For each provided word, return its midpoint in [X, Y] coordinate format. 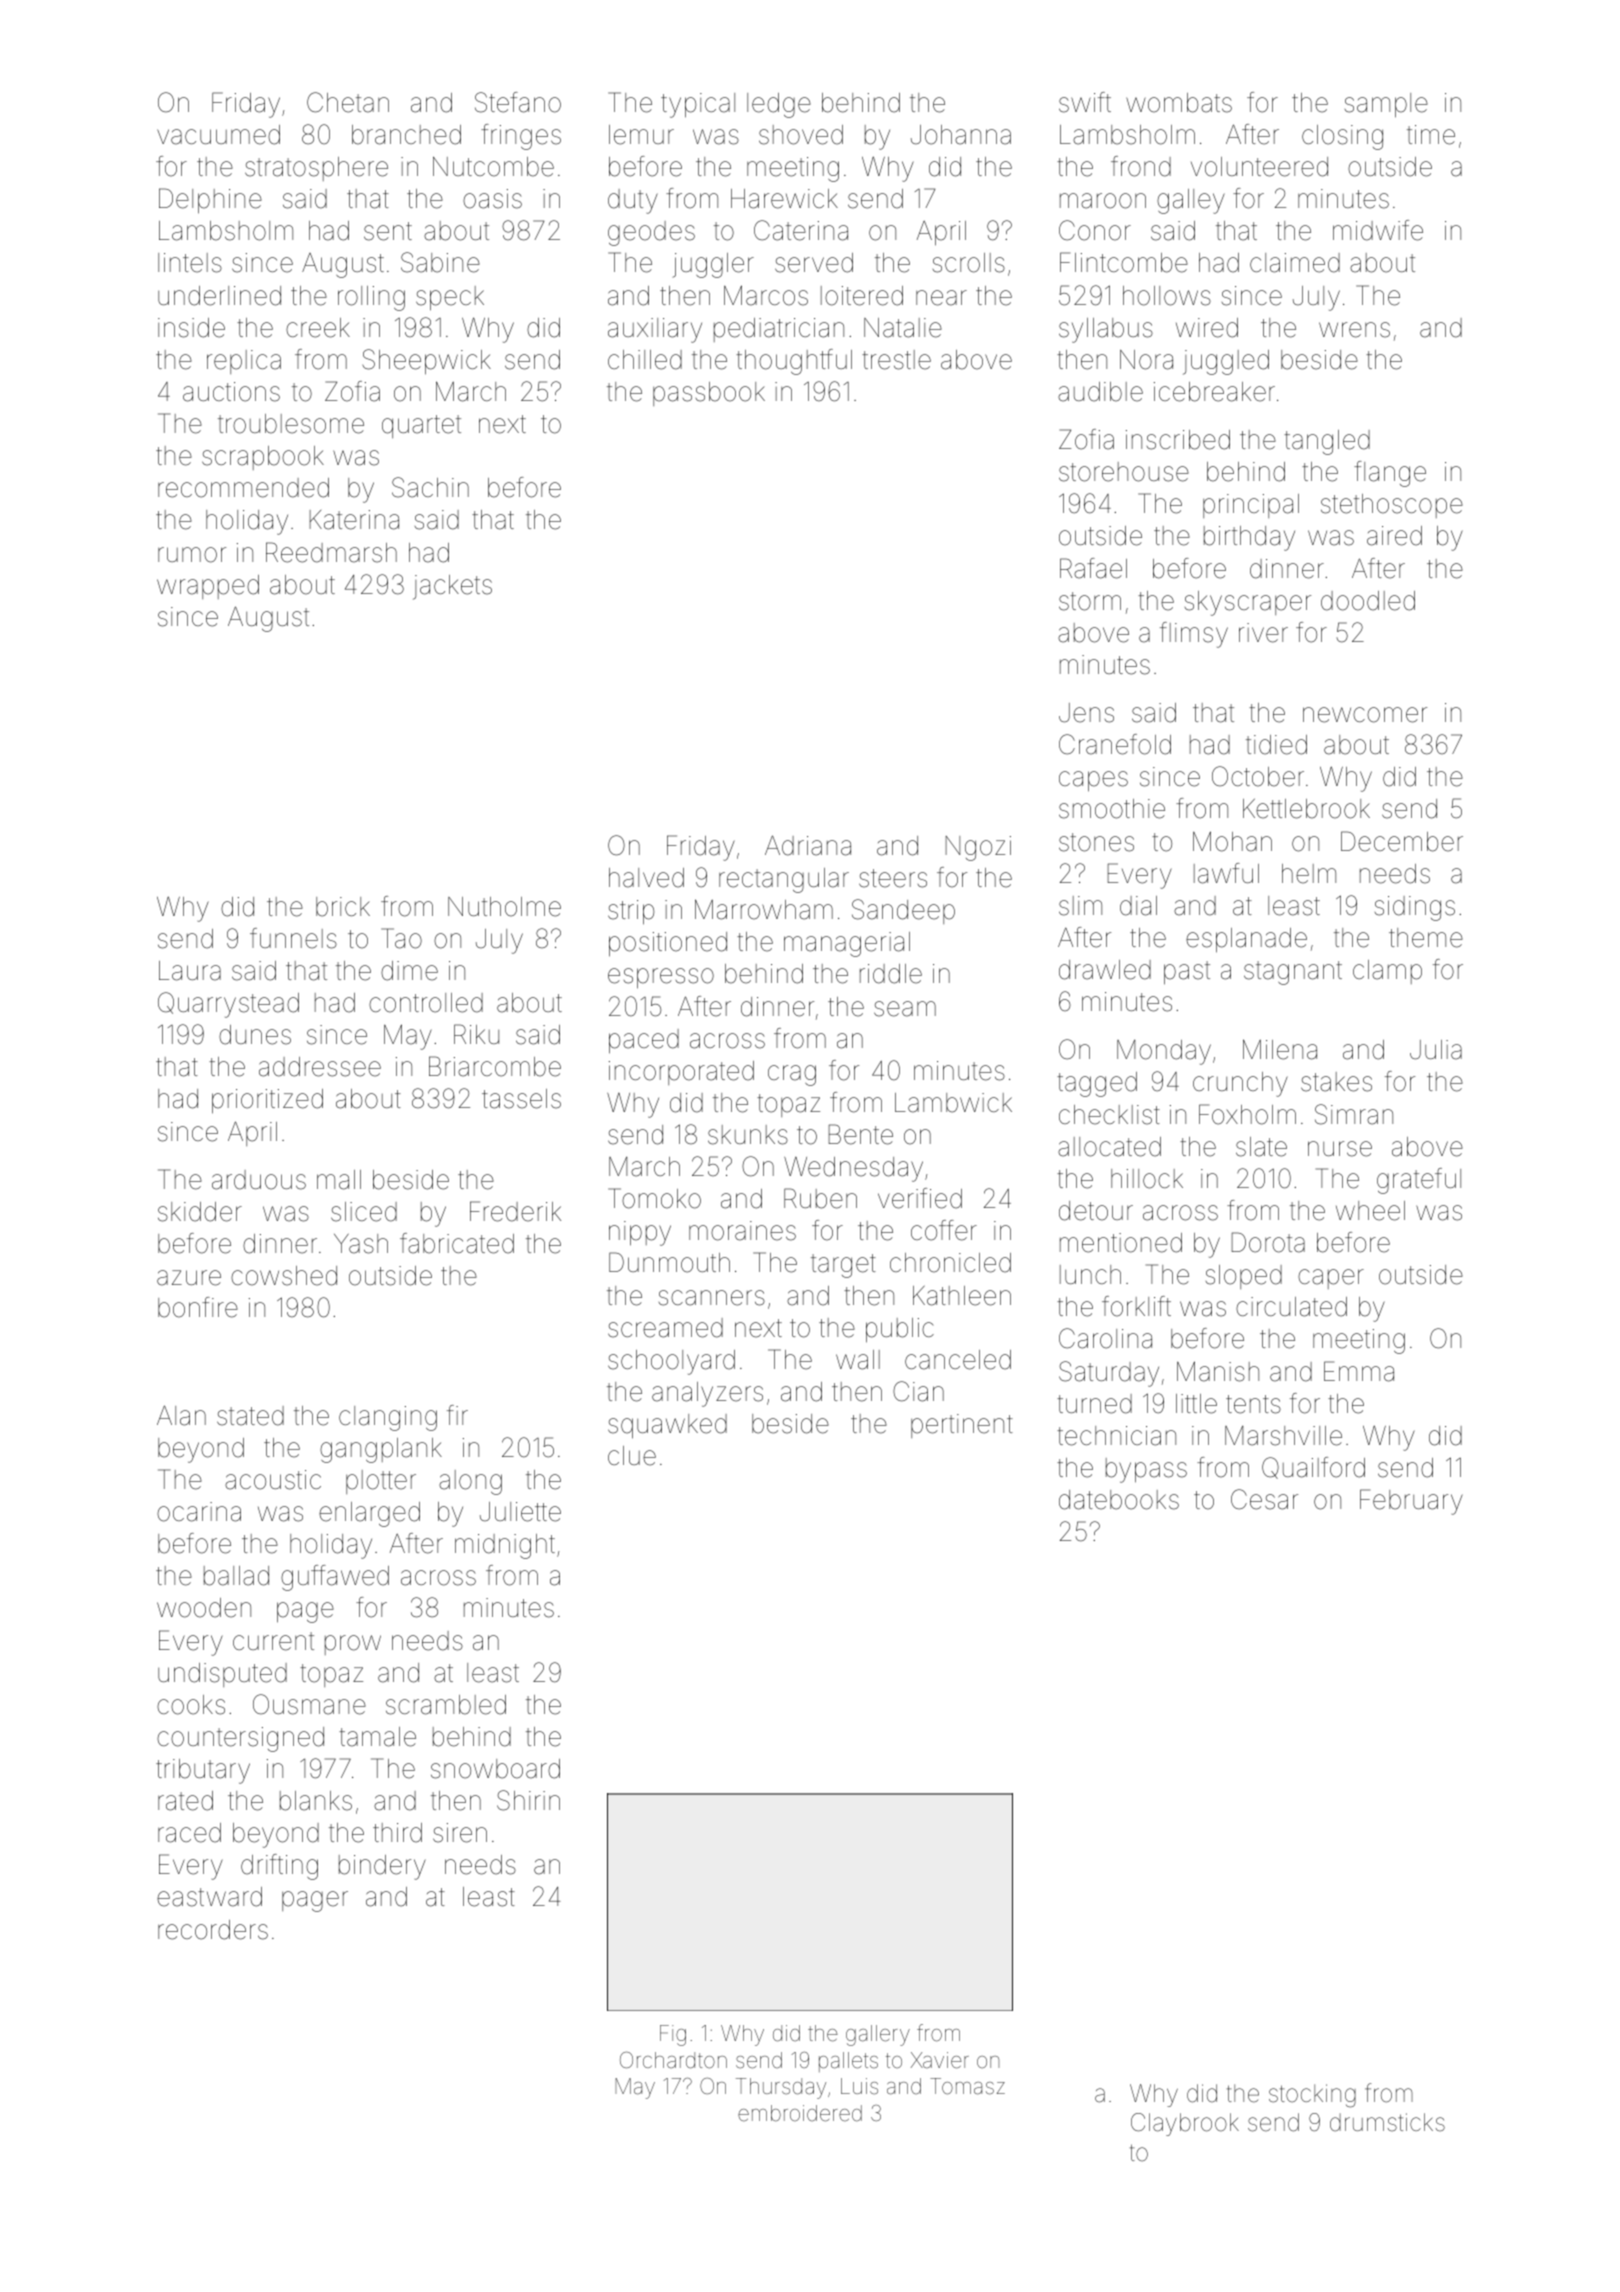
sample [1386, 105]
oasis [492, 199]
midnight [505, 1546]
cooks [191, 1705]
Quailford [1313, 1468]
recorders [213, 1930]
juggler [713, 265]
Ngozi [978, 848]
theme [1426, 938]
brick [343, 907]
